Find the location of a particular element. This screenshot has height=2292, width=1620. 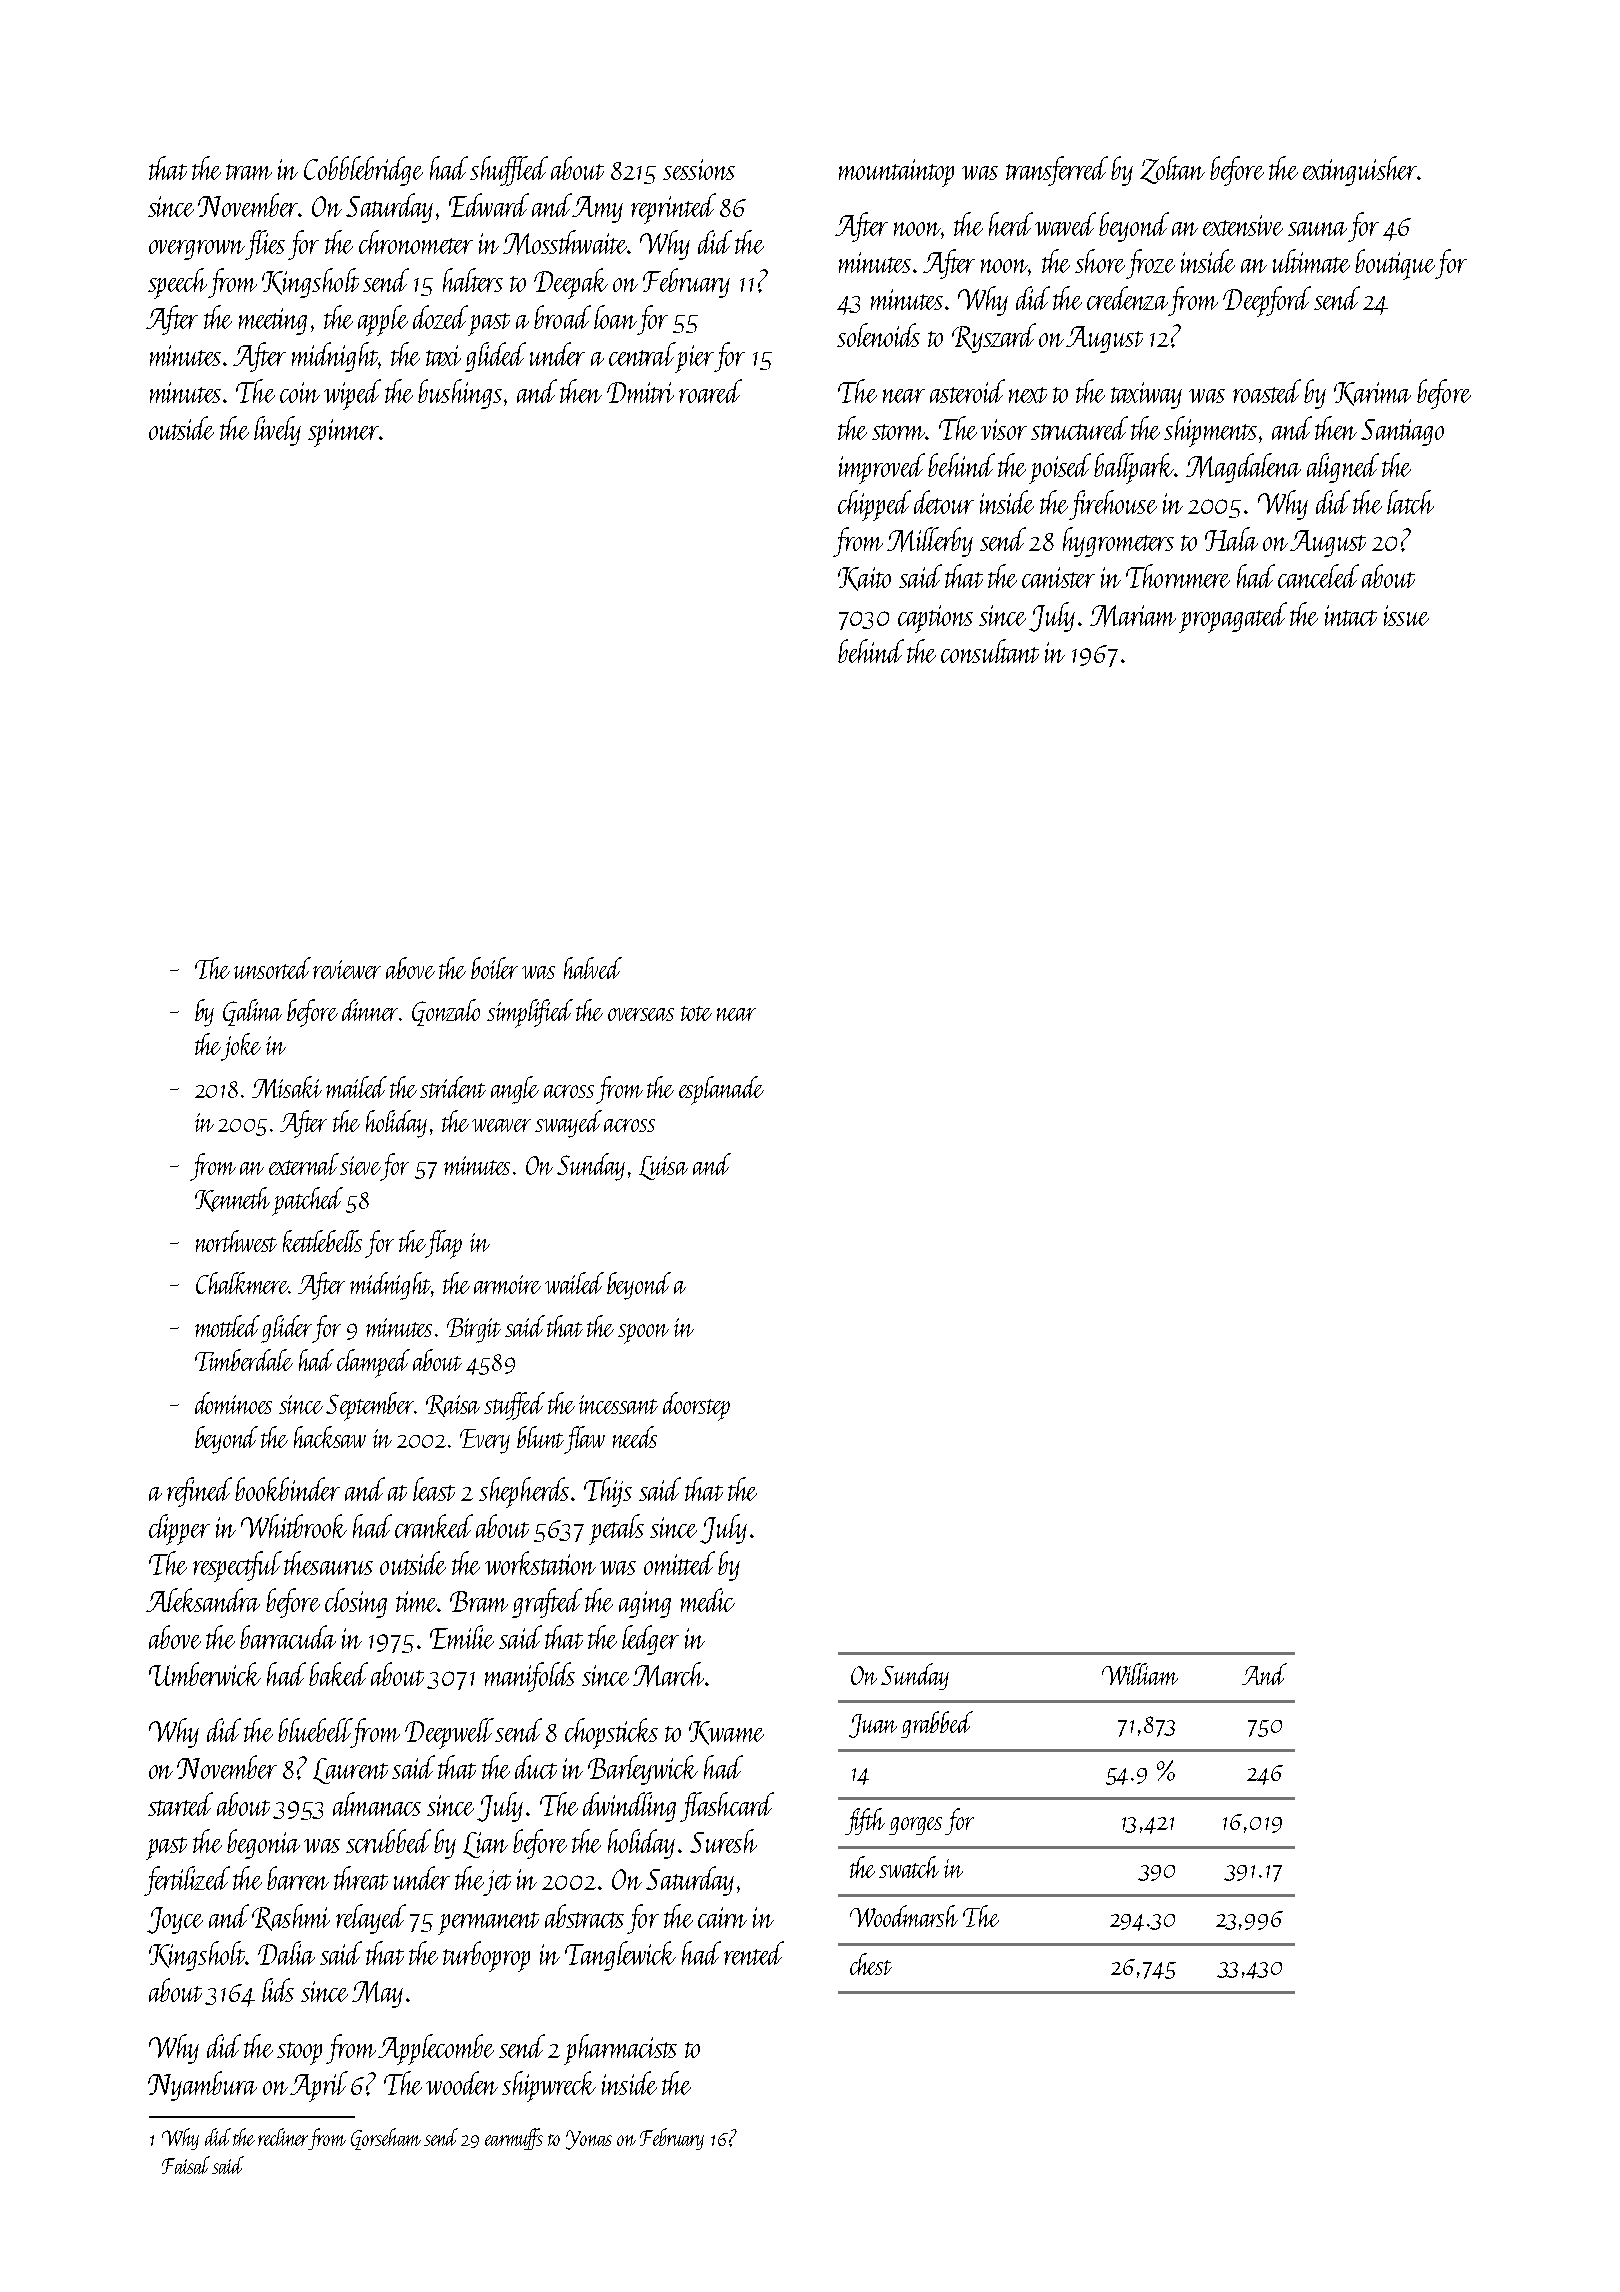

spinner is located at coordinates (343, 433).
